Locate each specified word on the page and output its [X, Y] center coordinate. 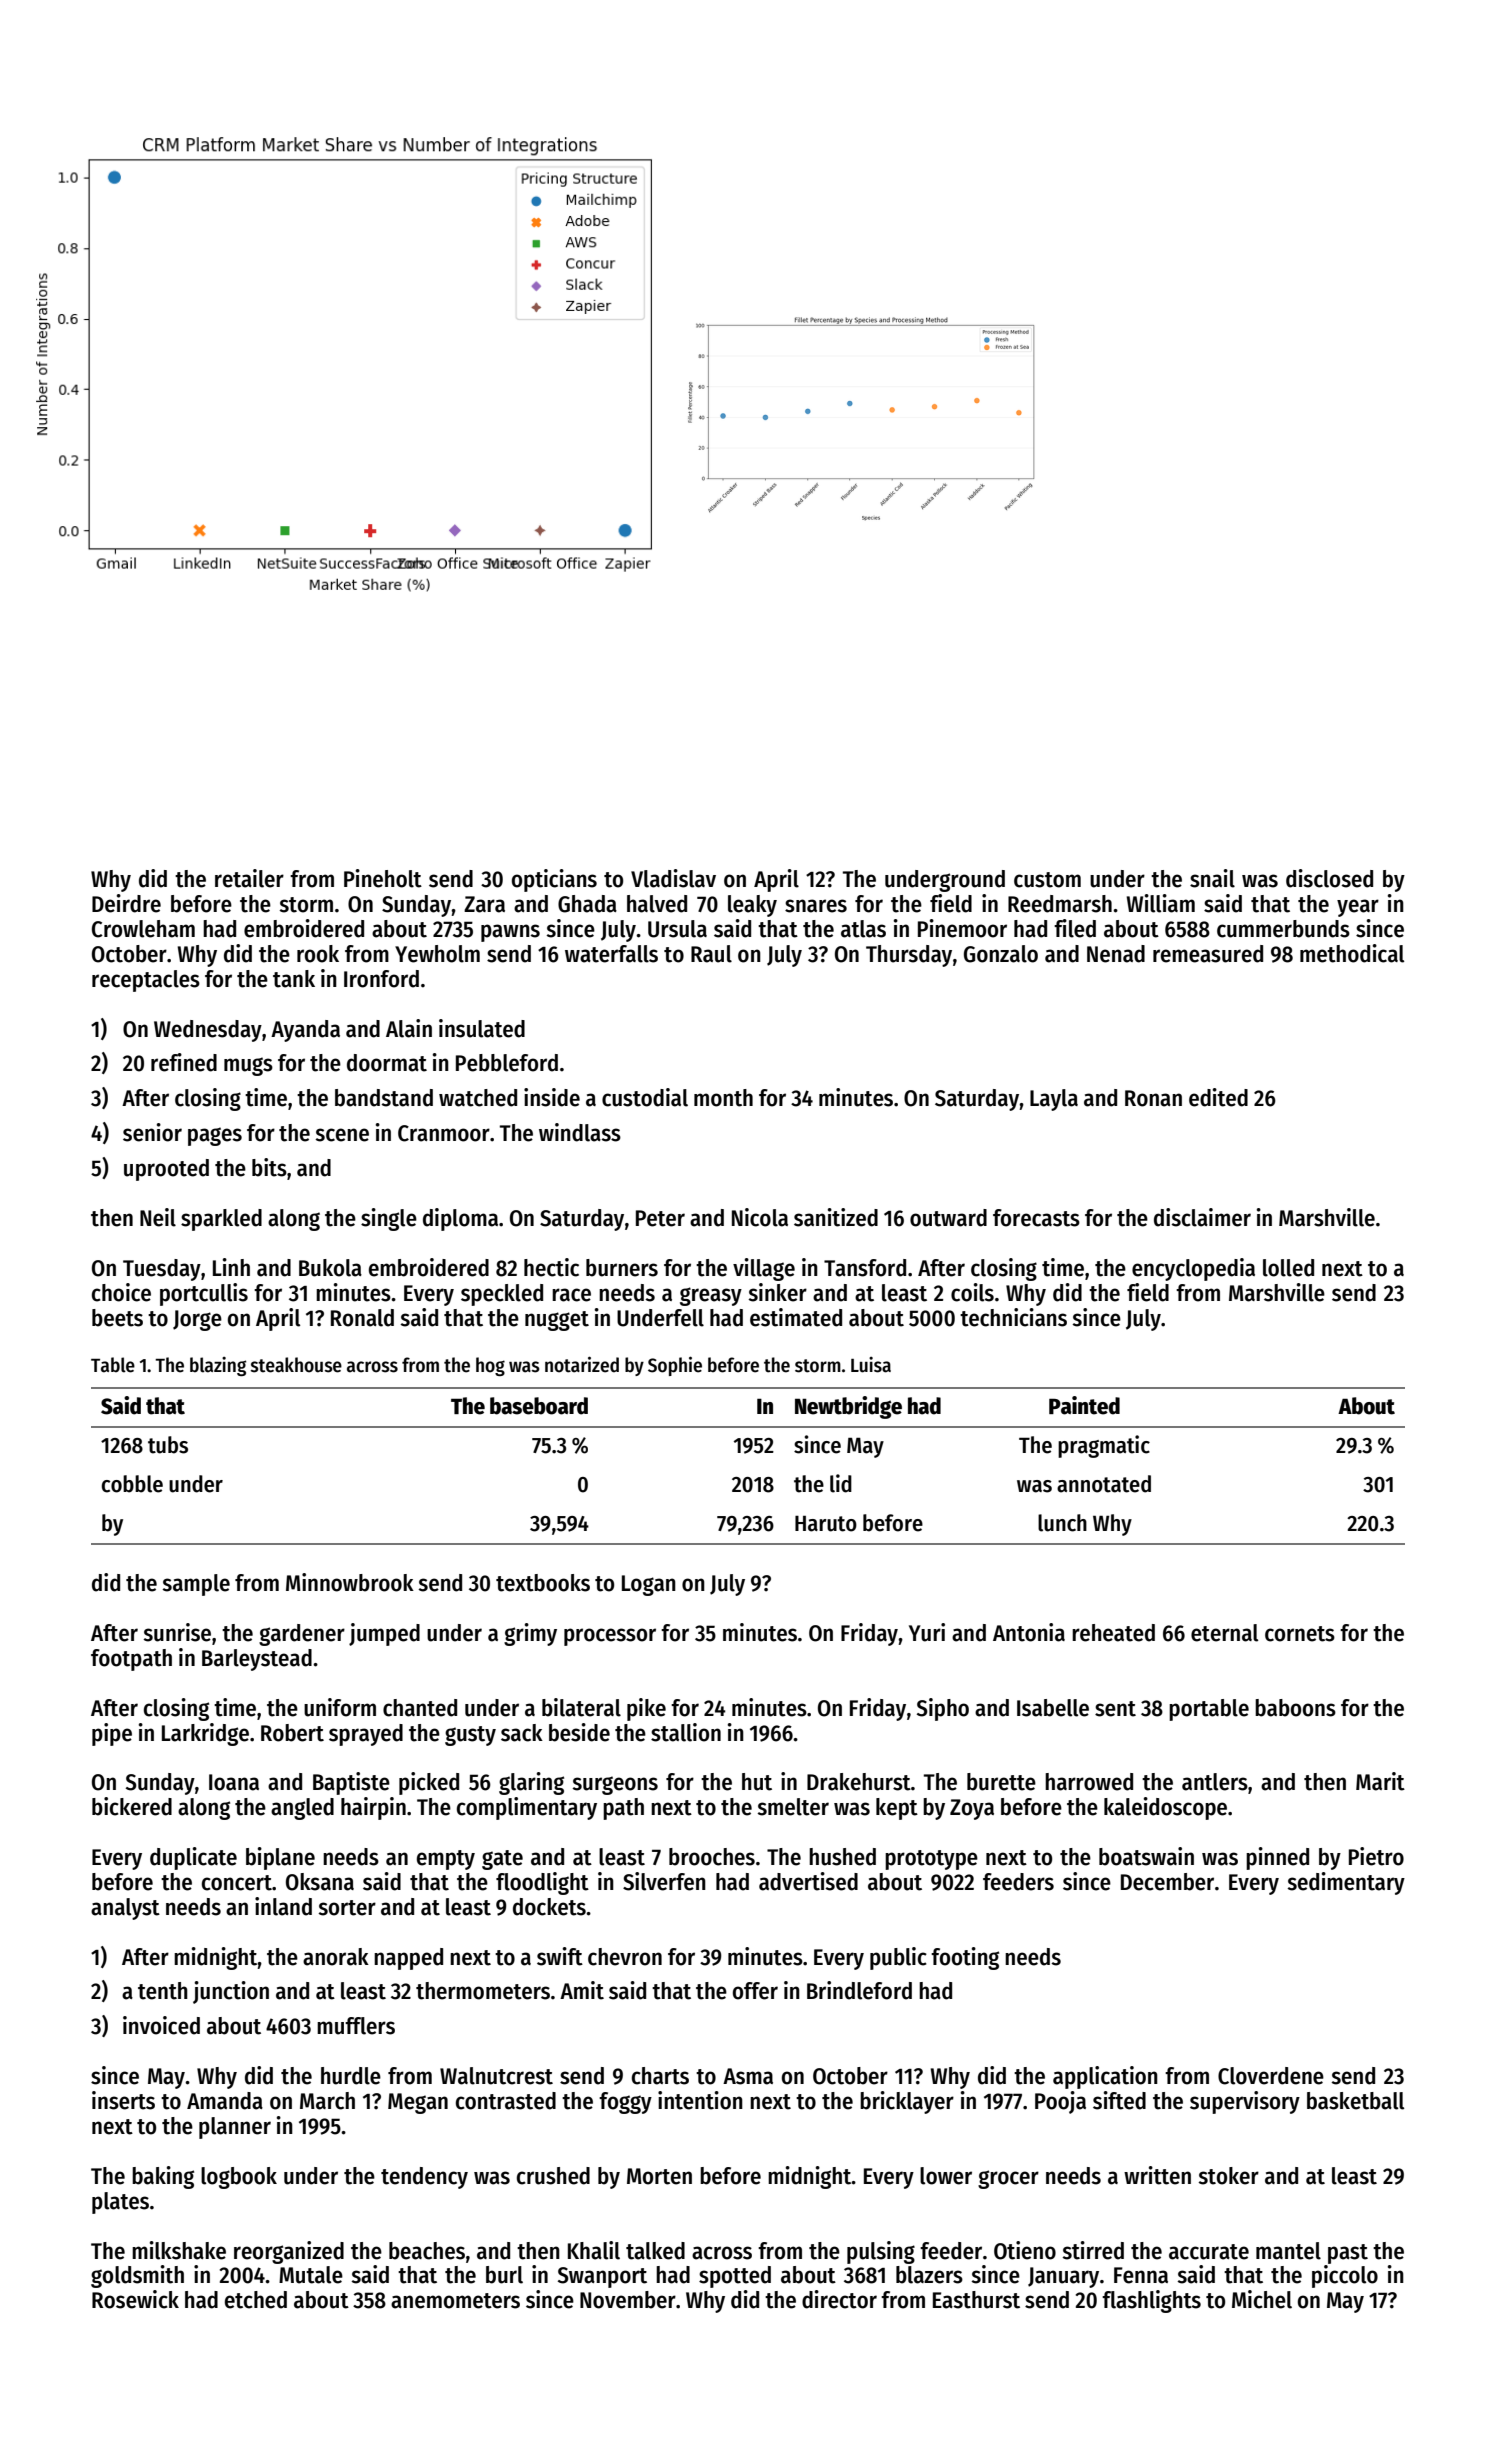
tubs [168, 1445]
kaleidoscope [1165, 1808]
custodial [645, 1097]
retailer [249, 878]
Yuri [927, 1632]
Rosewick [135, 2299]
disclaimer [1202, 1217]
